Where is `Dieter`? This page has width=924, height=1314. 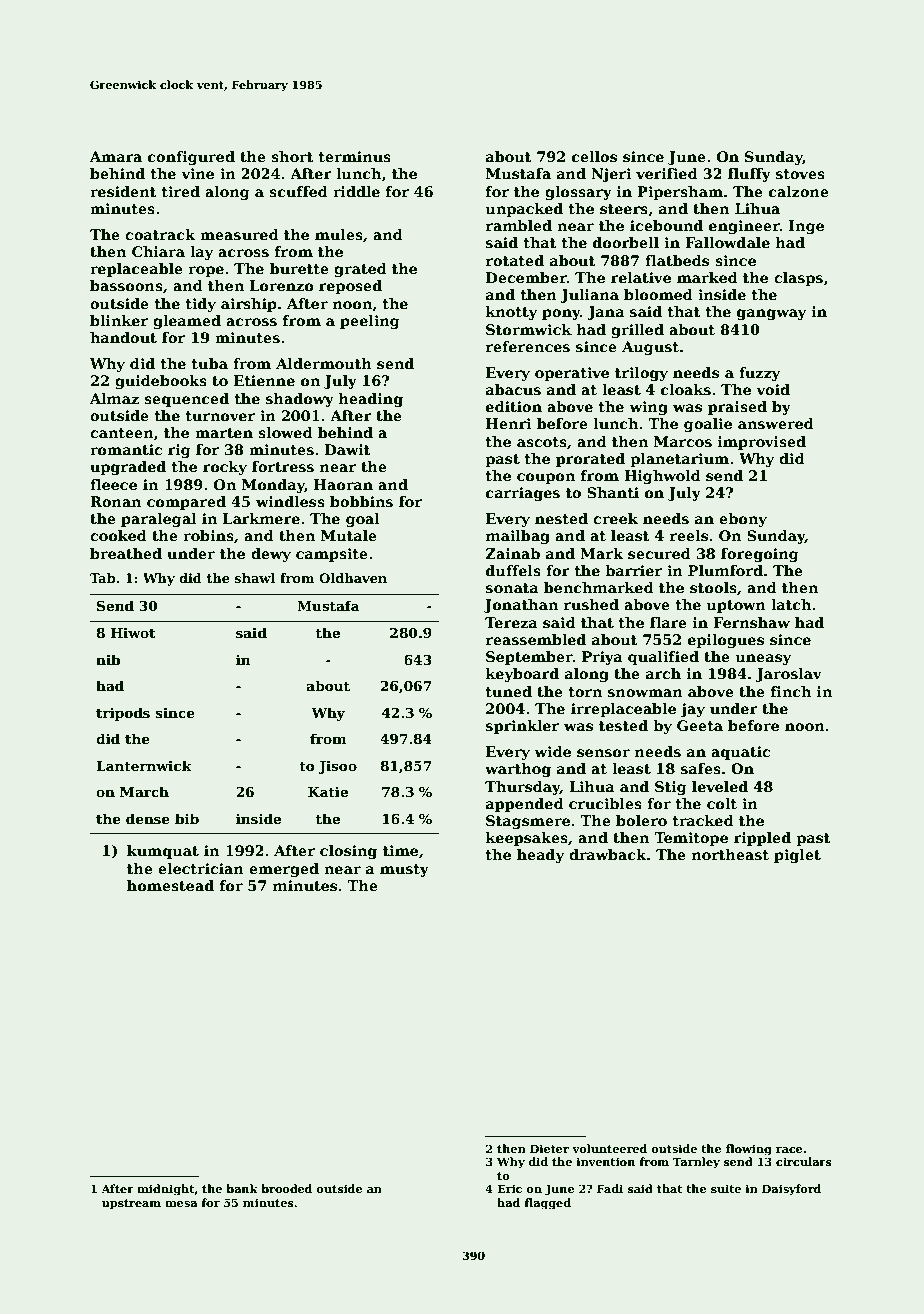
Dieter is located at coordinates (549, 1148).
